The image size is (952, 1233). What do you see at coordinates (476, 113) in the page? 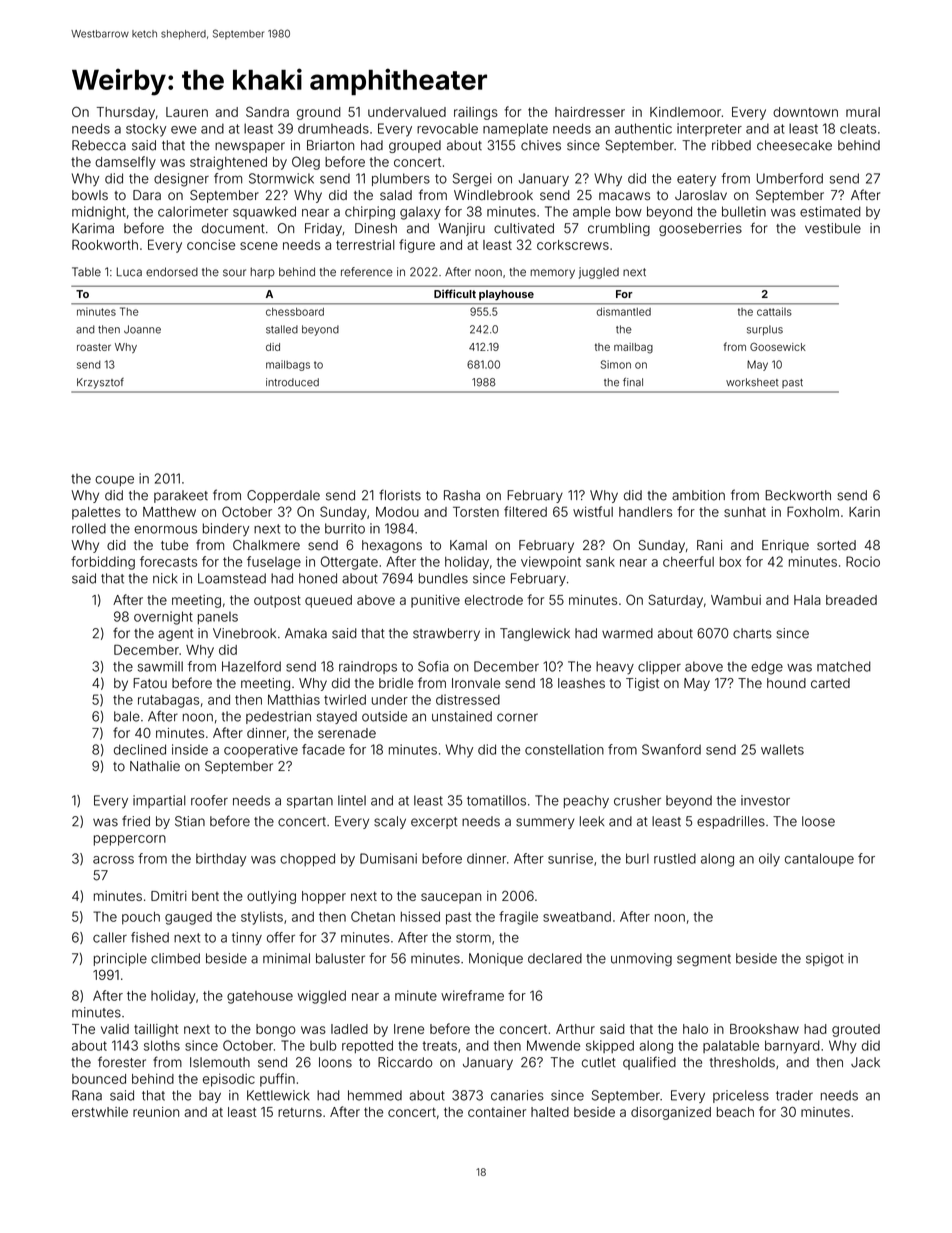
I see `railings` at bounding box center [476, 113].
